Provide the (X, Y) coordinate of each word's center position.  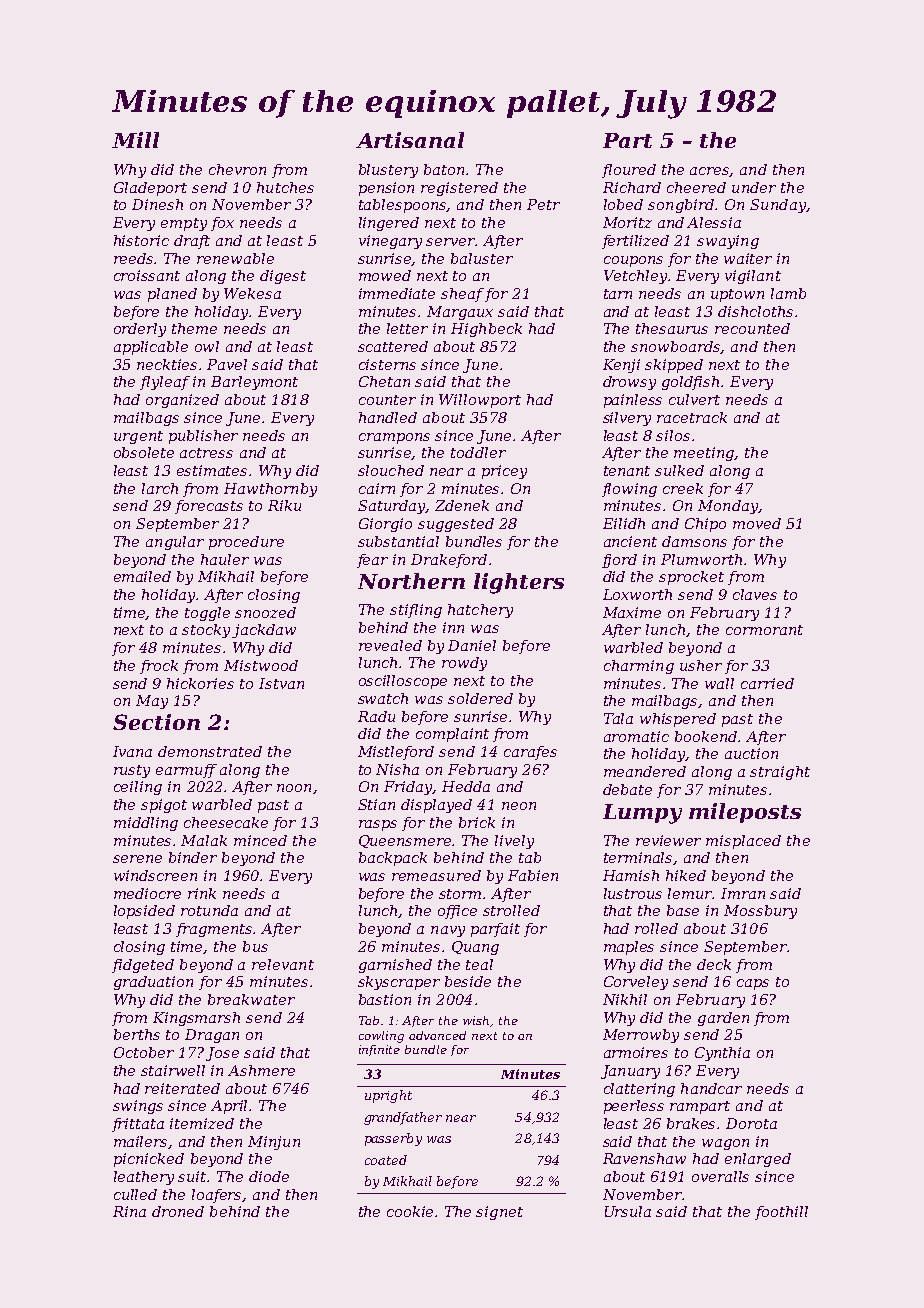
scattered (393, 346)
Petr (543, 204)
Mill (135, 140)
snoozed (265, 612)
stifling (416, 611)
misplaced (743, 842)
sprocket (691, 578)
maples (629, 948)
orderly (140, 330)
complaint (452, 735)
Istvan (281, 683)
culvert (694, 399)
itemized (202, 1123)
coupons (633, 261)
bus (255, 946)
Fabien (533, 875)
